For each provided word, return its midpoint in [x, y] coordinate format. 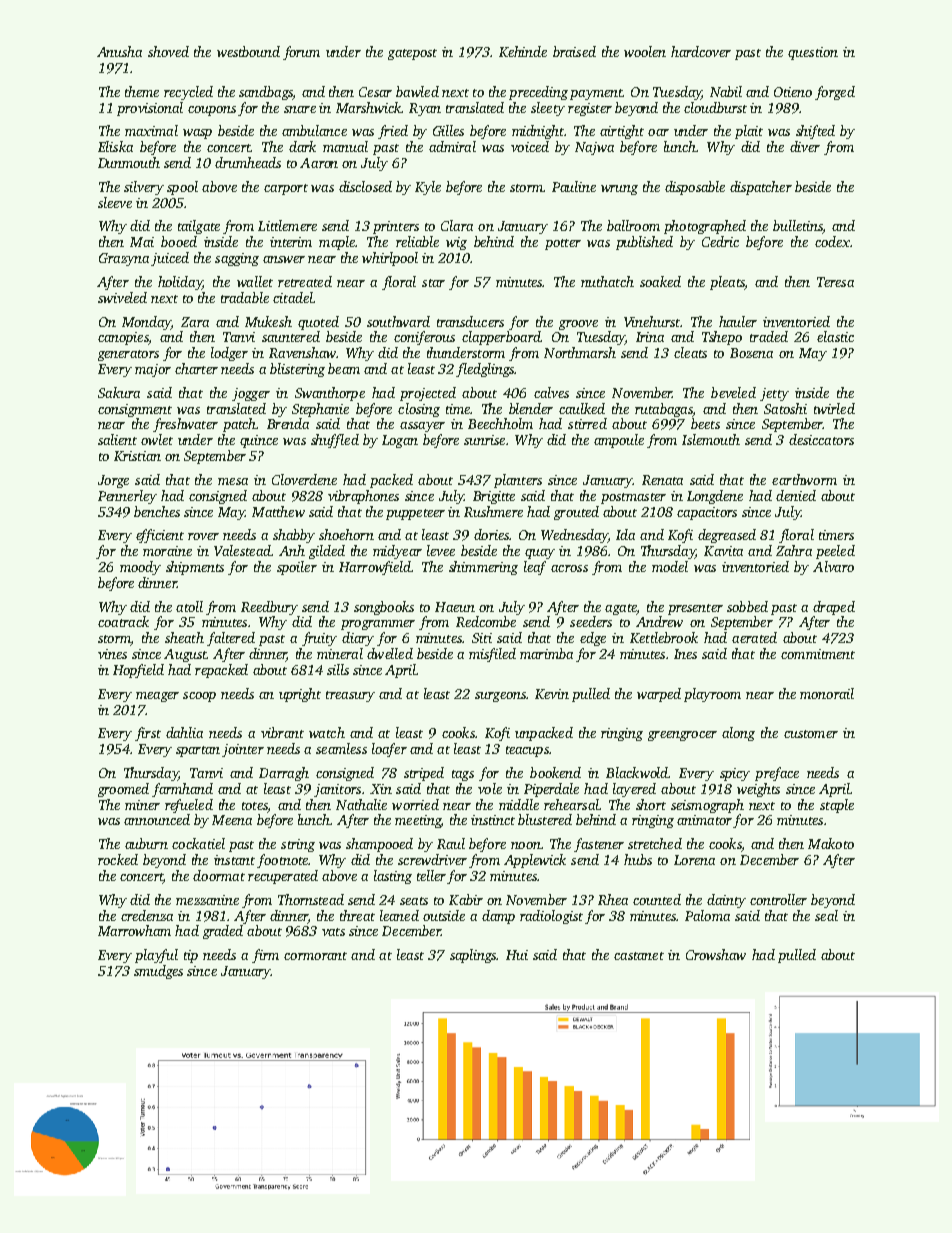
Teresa [835, 282]
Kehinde [523, 51]
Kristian [137, 456]
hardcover [701, 51]
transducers [470, 321]
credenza [147, 915]
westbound [248, 51]
